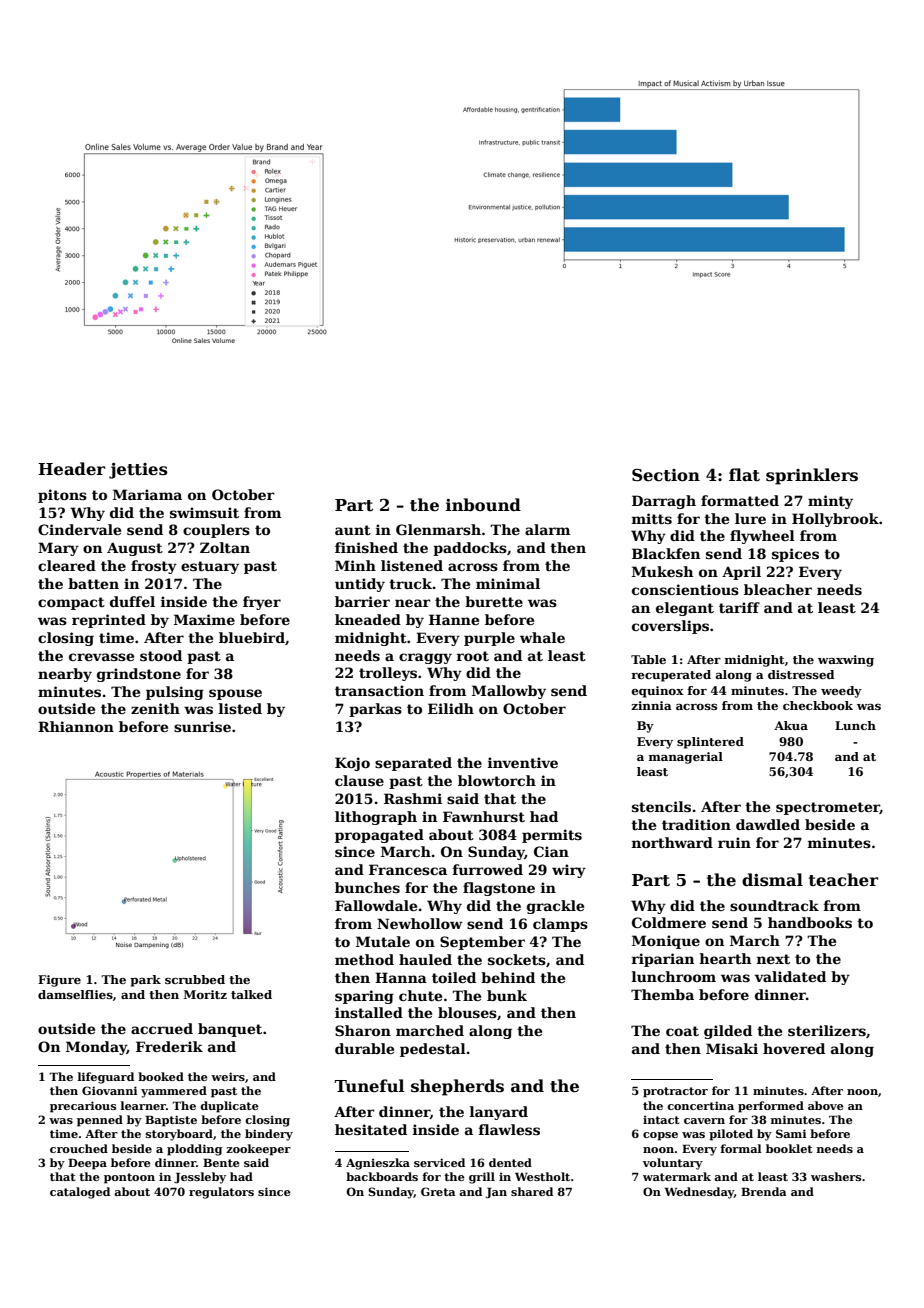 The height and width of the document is (1308, 924). What do you see at coordinates (75, 994) in the document?
I see `damselflies` at bounding box center [75, 994].
